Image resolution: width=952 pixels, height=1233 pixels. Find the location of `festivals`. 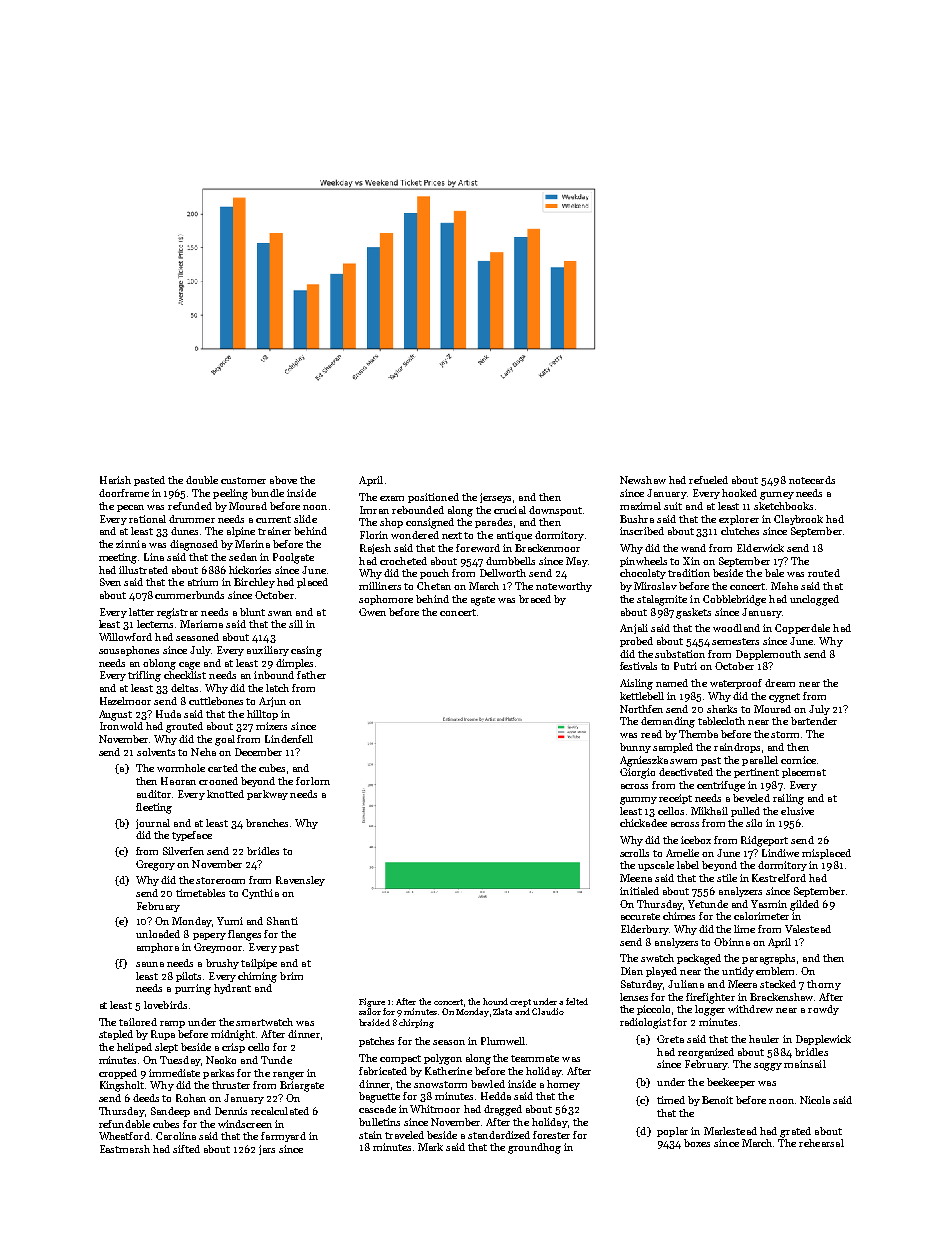

festivals is located at coordinates (638, 666).
